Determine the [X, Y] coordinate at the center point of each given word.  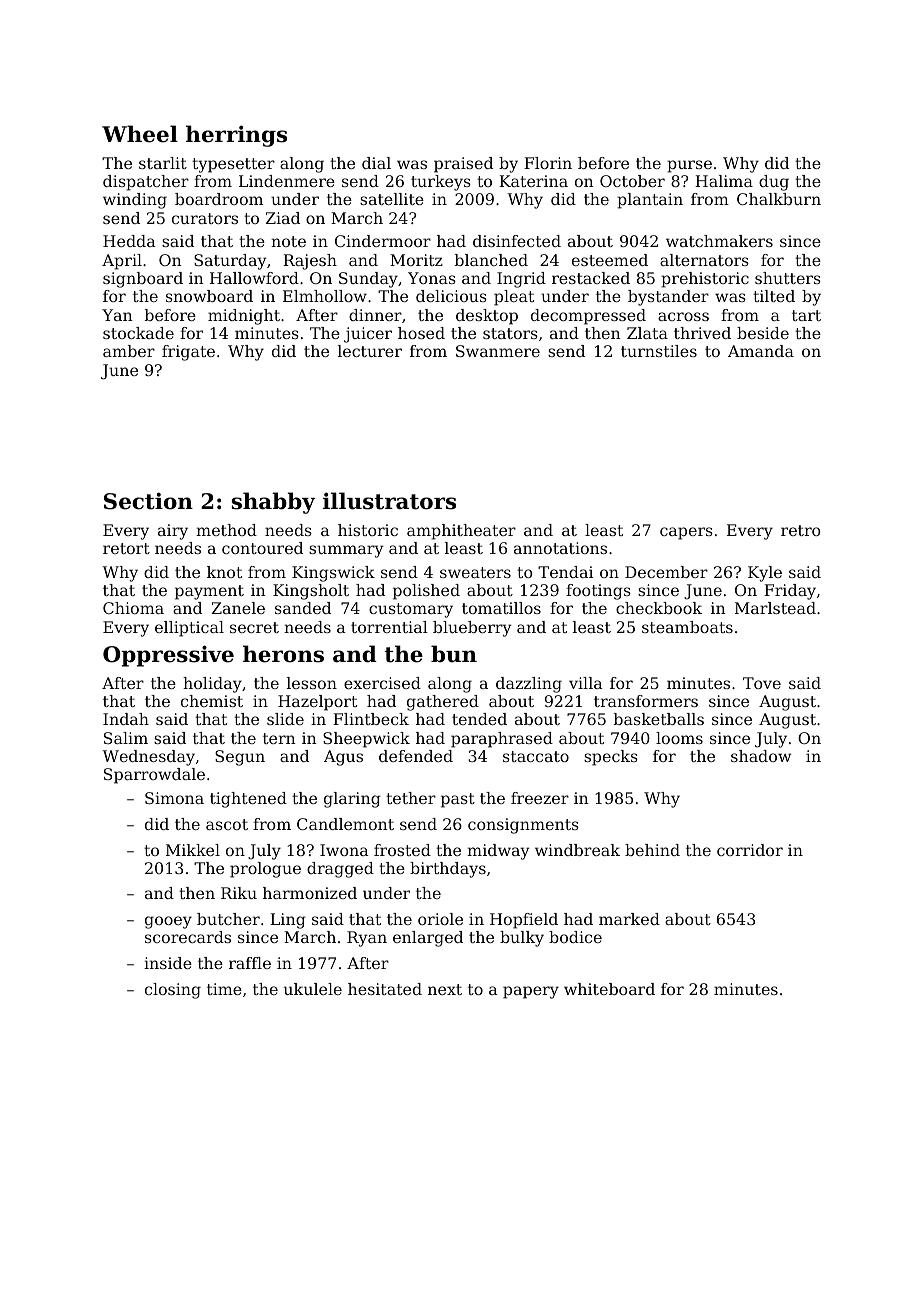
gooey [168, 922]
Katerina [533, 181]
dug [774, 183]
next [445, 989]
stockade [138, 333]
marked [629, 919]
